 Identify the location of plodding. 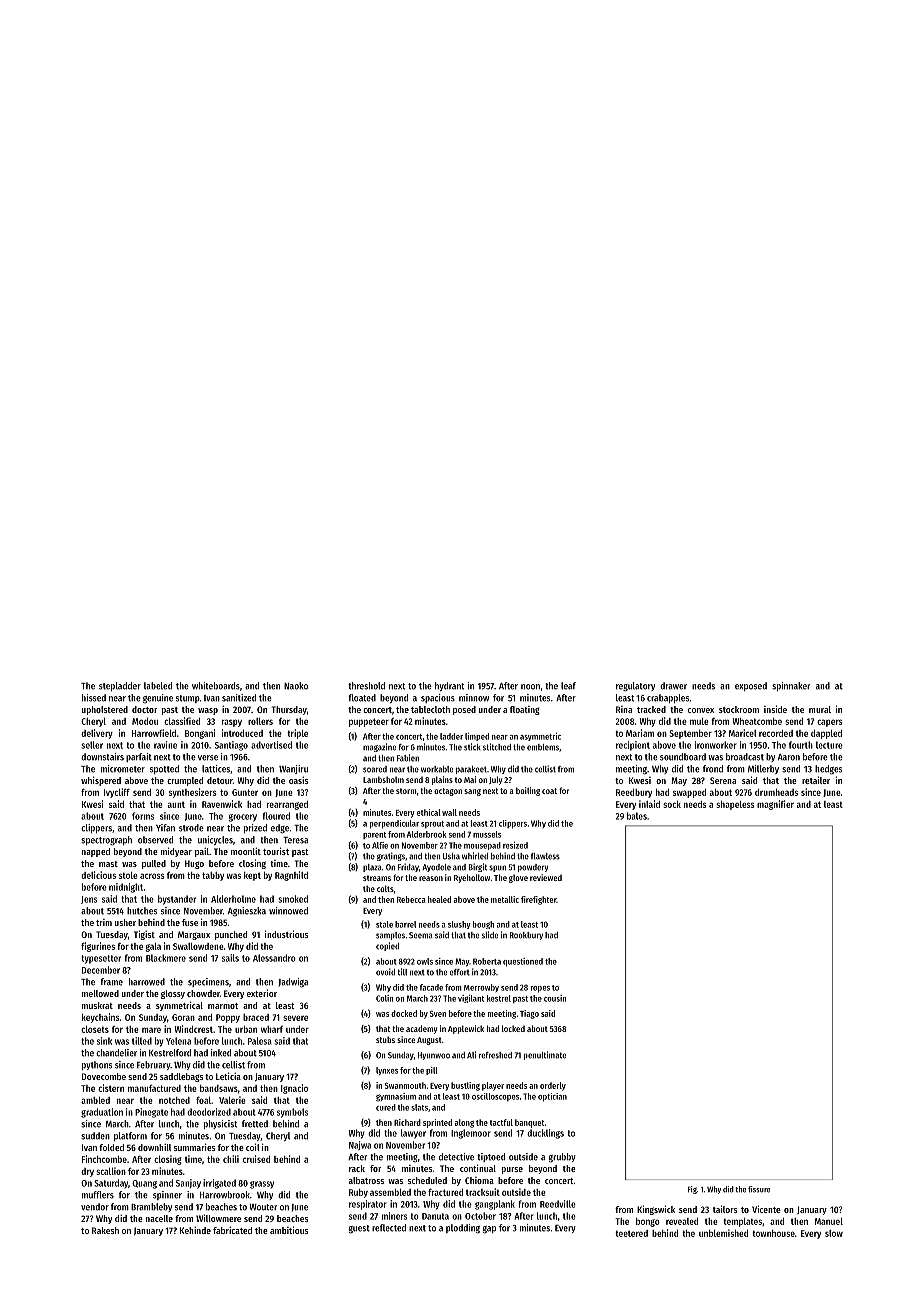
(463, 1229).
